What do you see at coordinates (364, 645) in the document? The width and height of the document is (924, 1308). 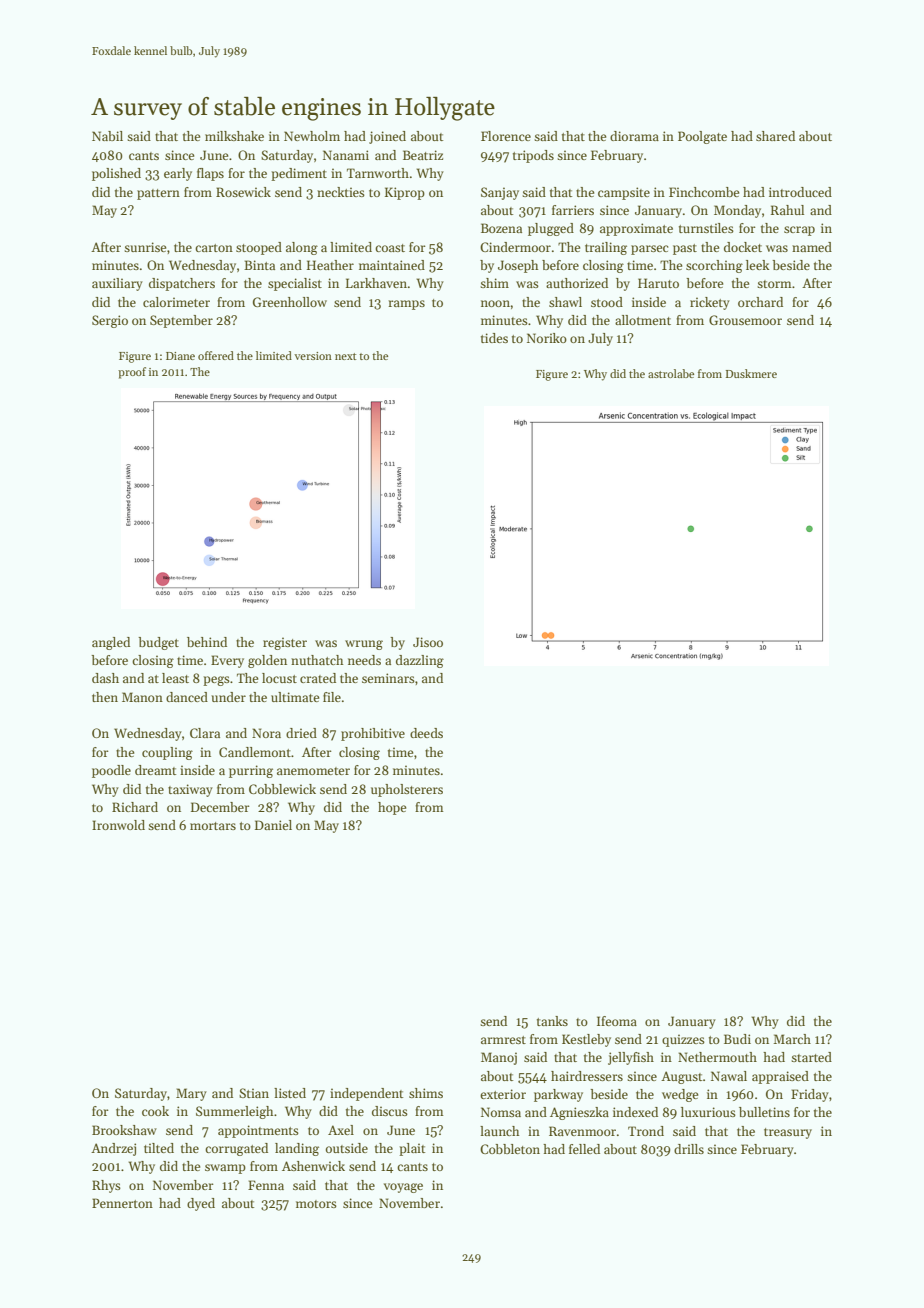 I see `wrung` at bounding box center [364, 645].
